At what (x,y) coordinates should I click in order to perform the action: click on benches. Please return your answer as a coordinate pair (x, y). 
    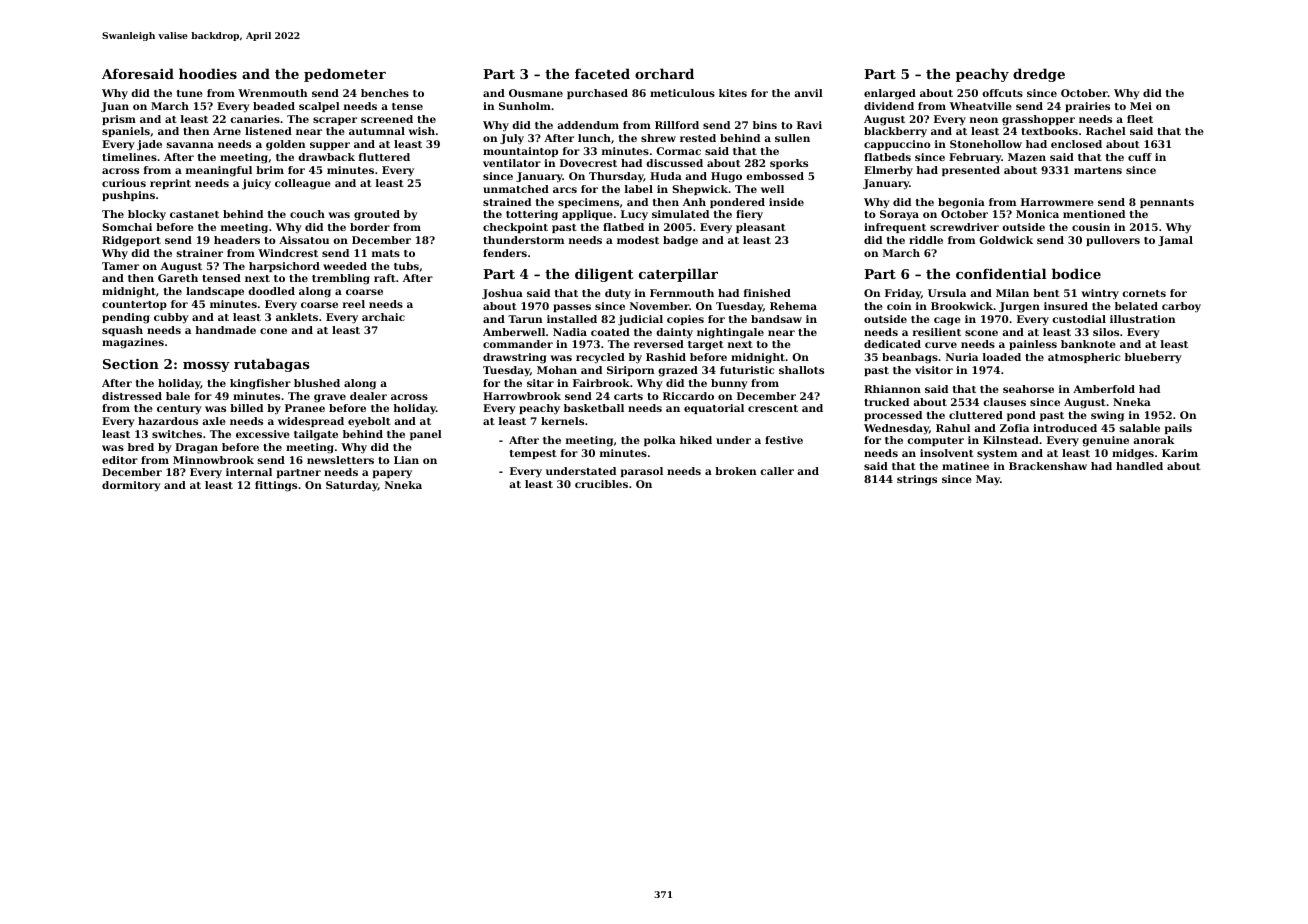
    Looking at the image, I should click on (385, 93).
